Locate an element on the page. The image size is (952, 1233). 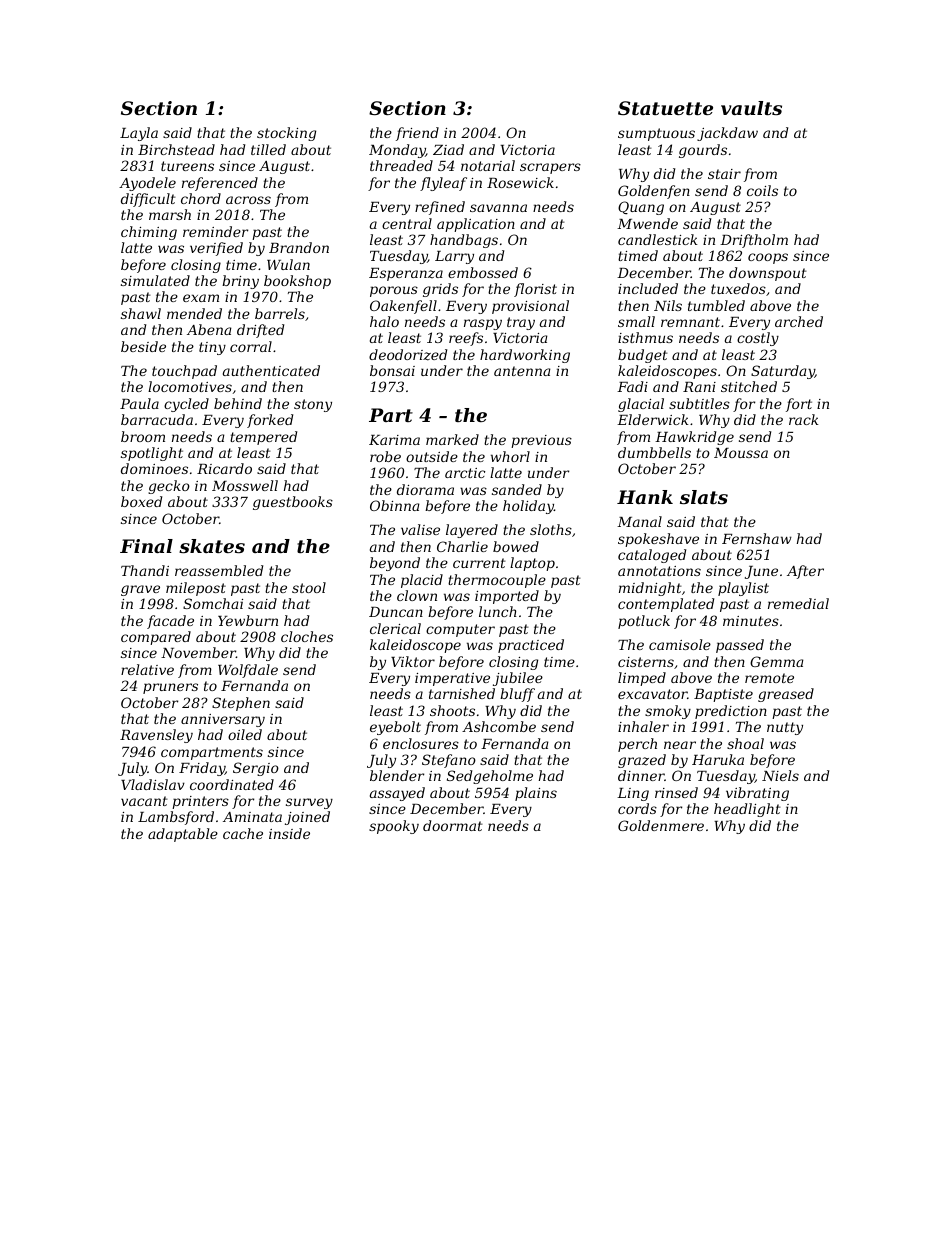
costly is located at coordinates (758, 339).
